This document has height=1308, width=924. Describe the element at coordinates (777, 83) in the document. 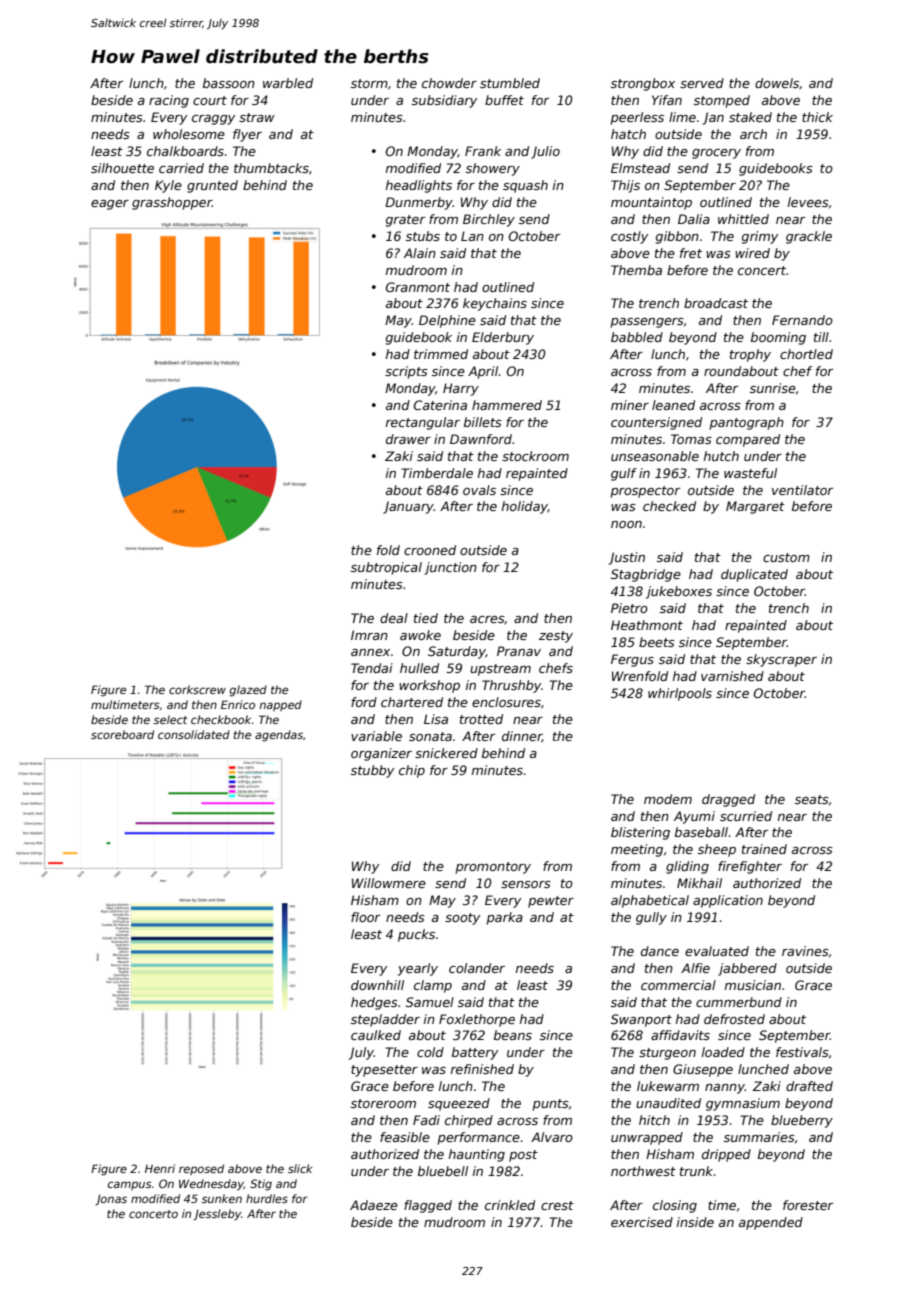

I see `dowels` at that location.
